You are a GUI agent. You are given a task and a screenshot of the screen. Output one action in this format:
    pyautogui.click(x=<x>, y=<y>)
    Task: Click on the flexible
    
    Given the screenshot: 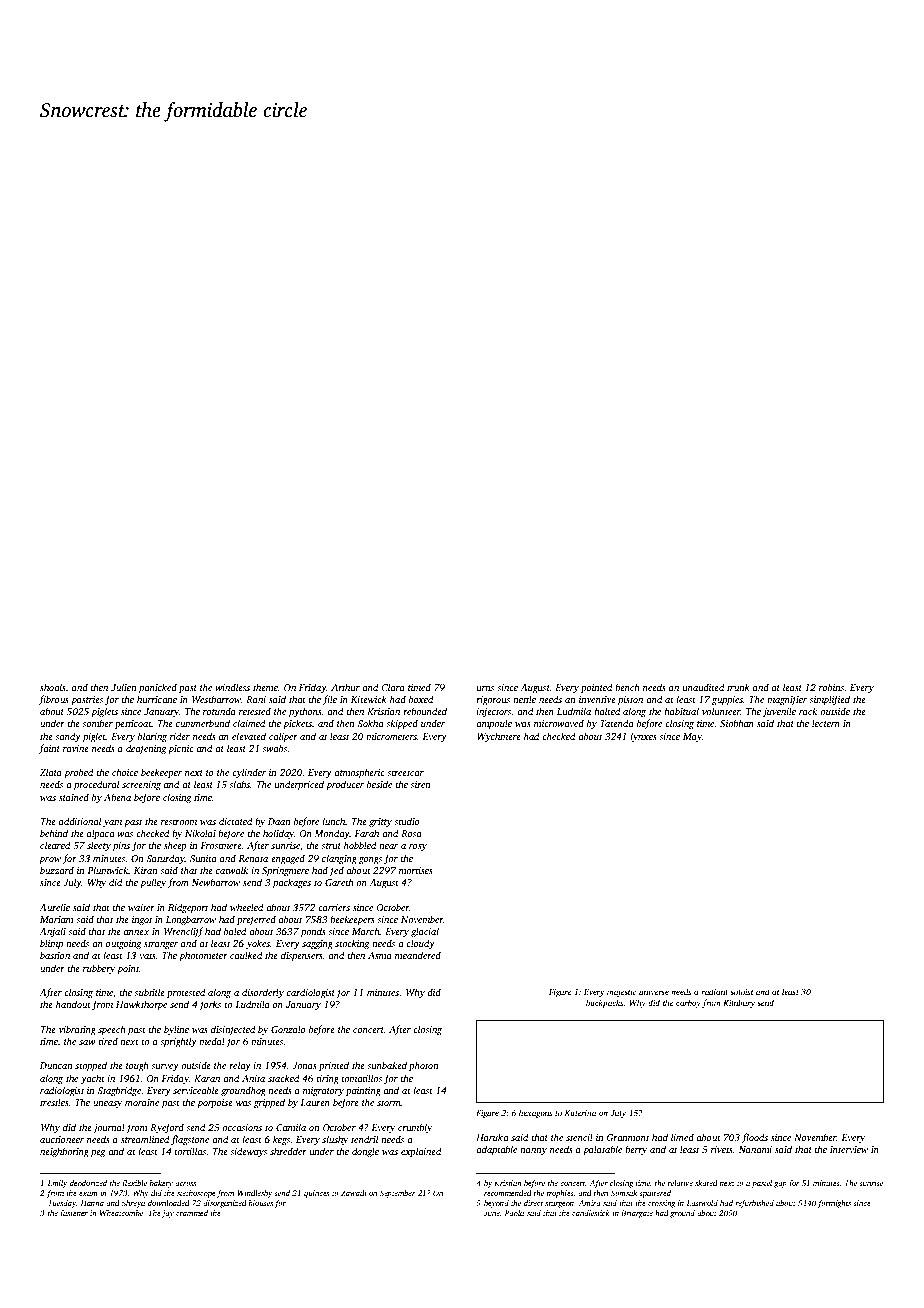 What is the action you would take?
    pyautogui.click(x=134, y=1184)
